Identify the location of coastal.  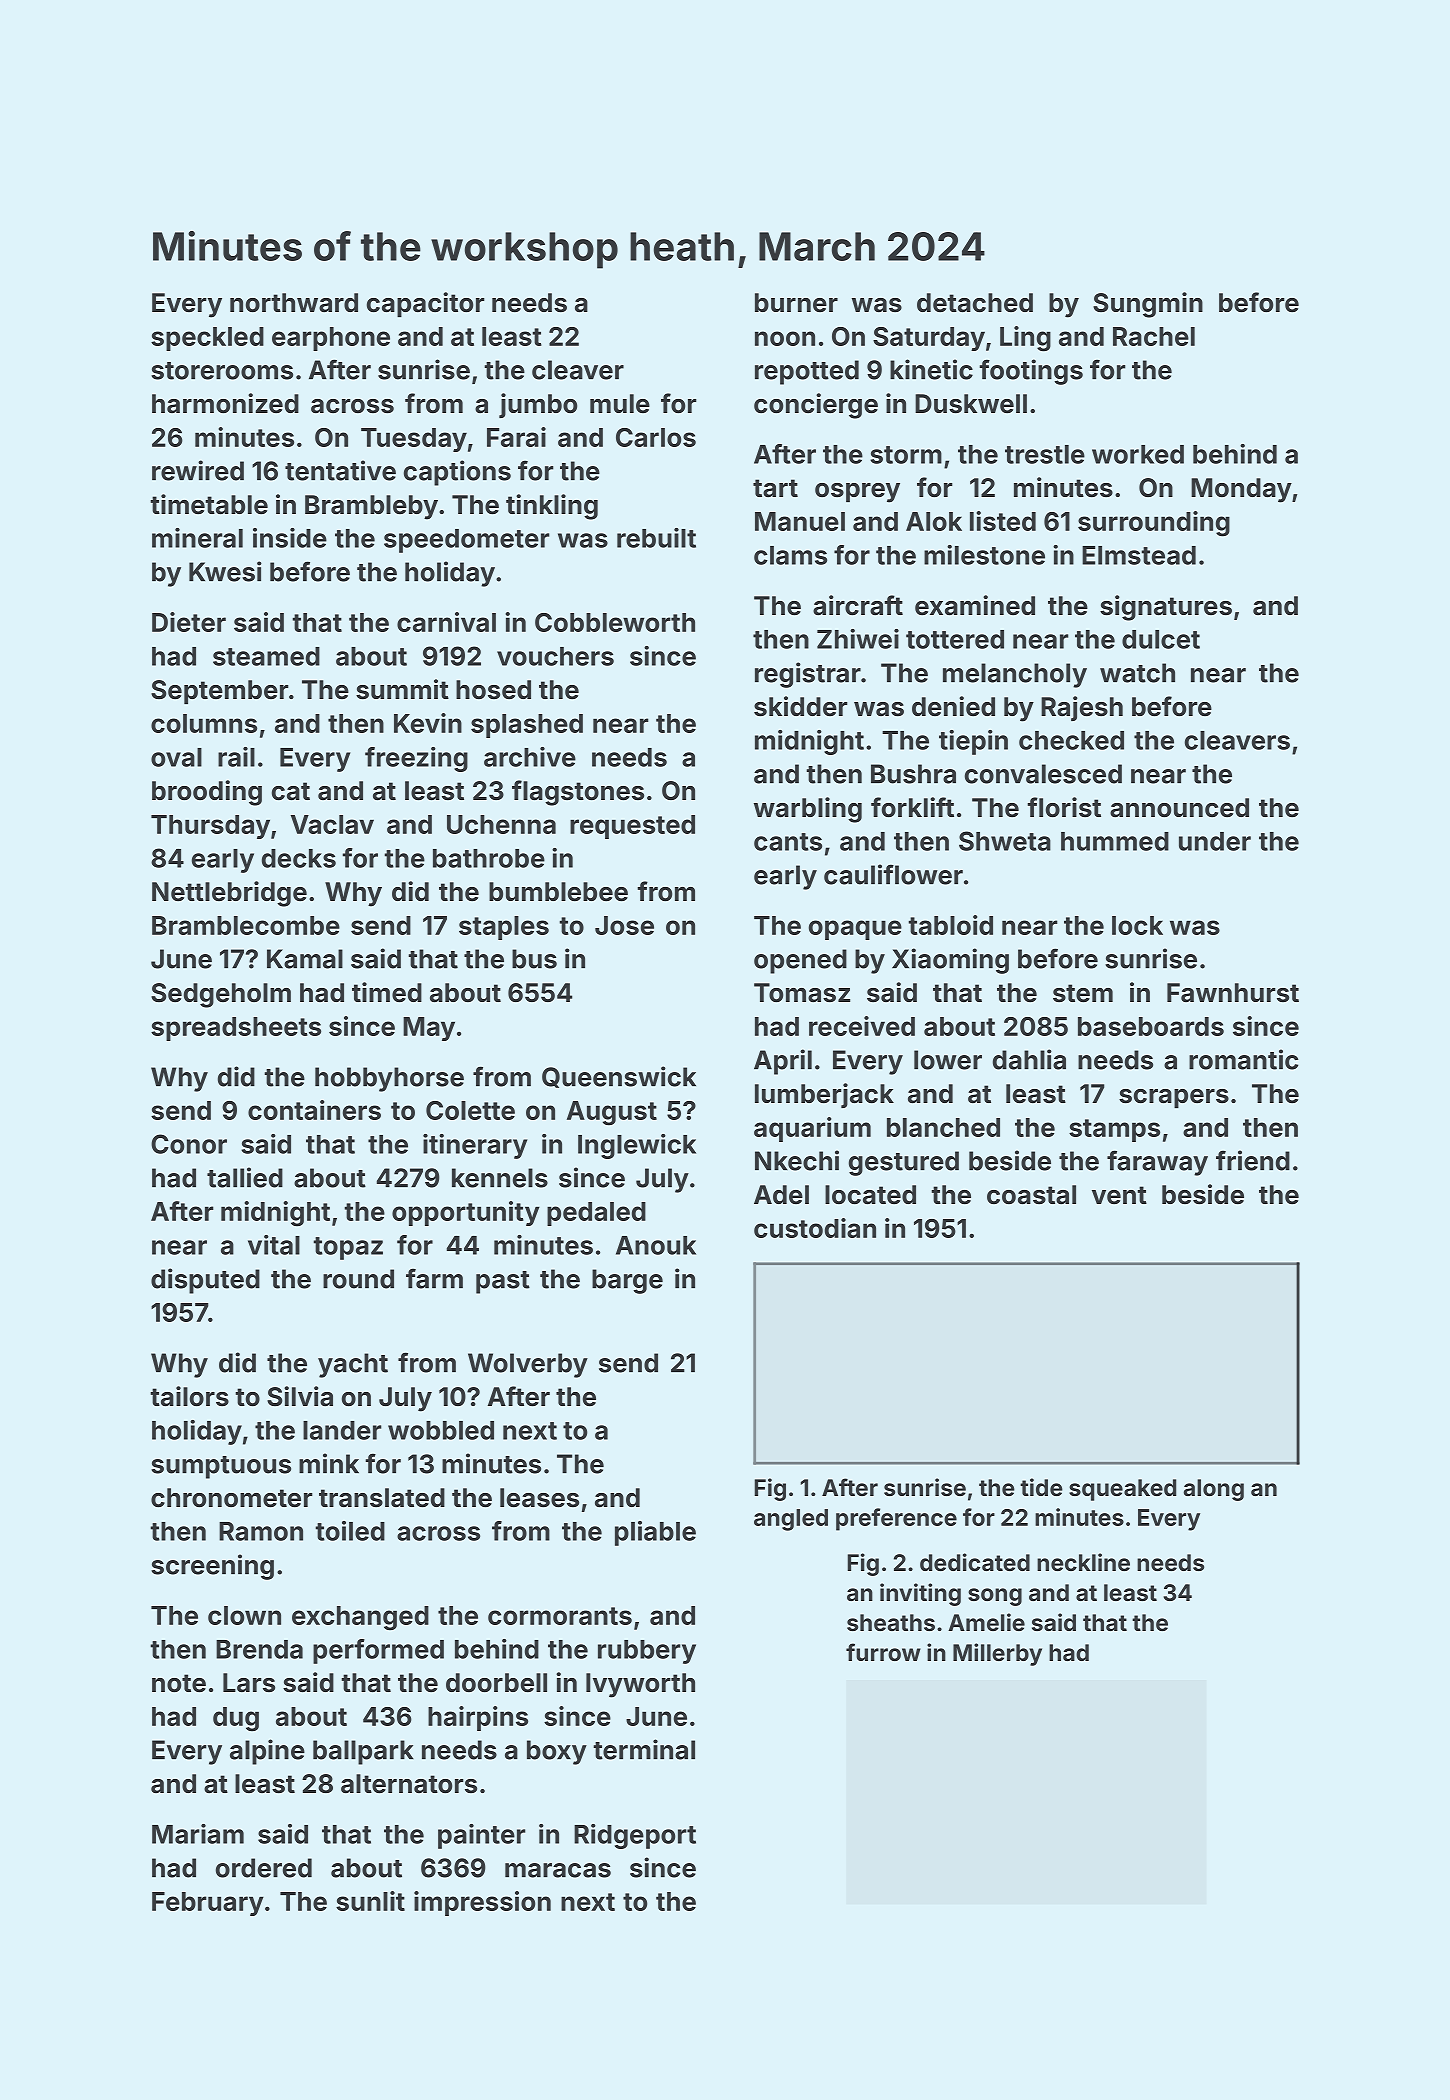
(1031, 1195).
